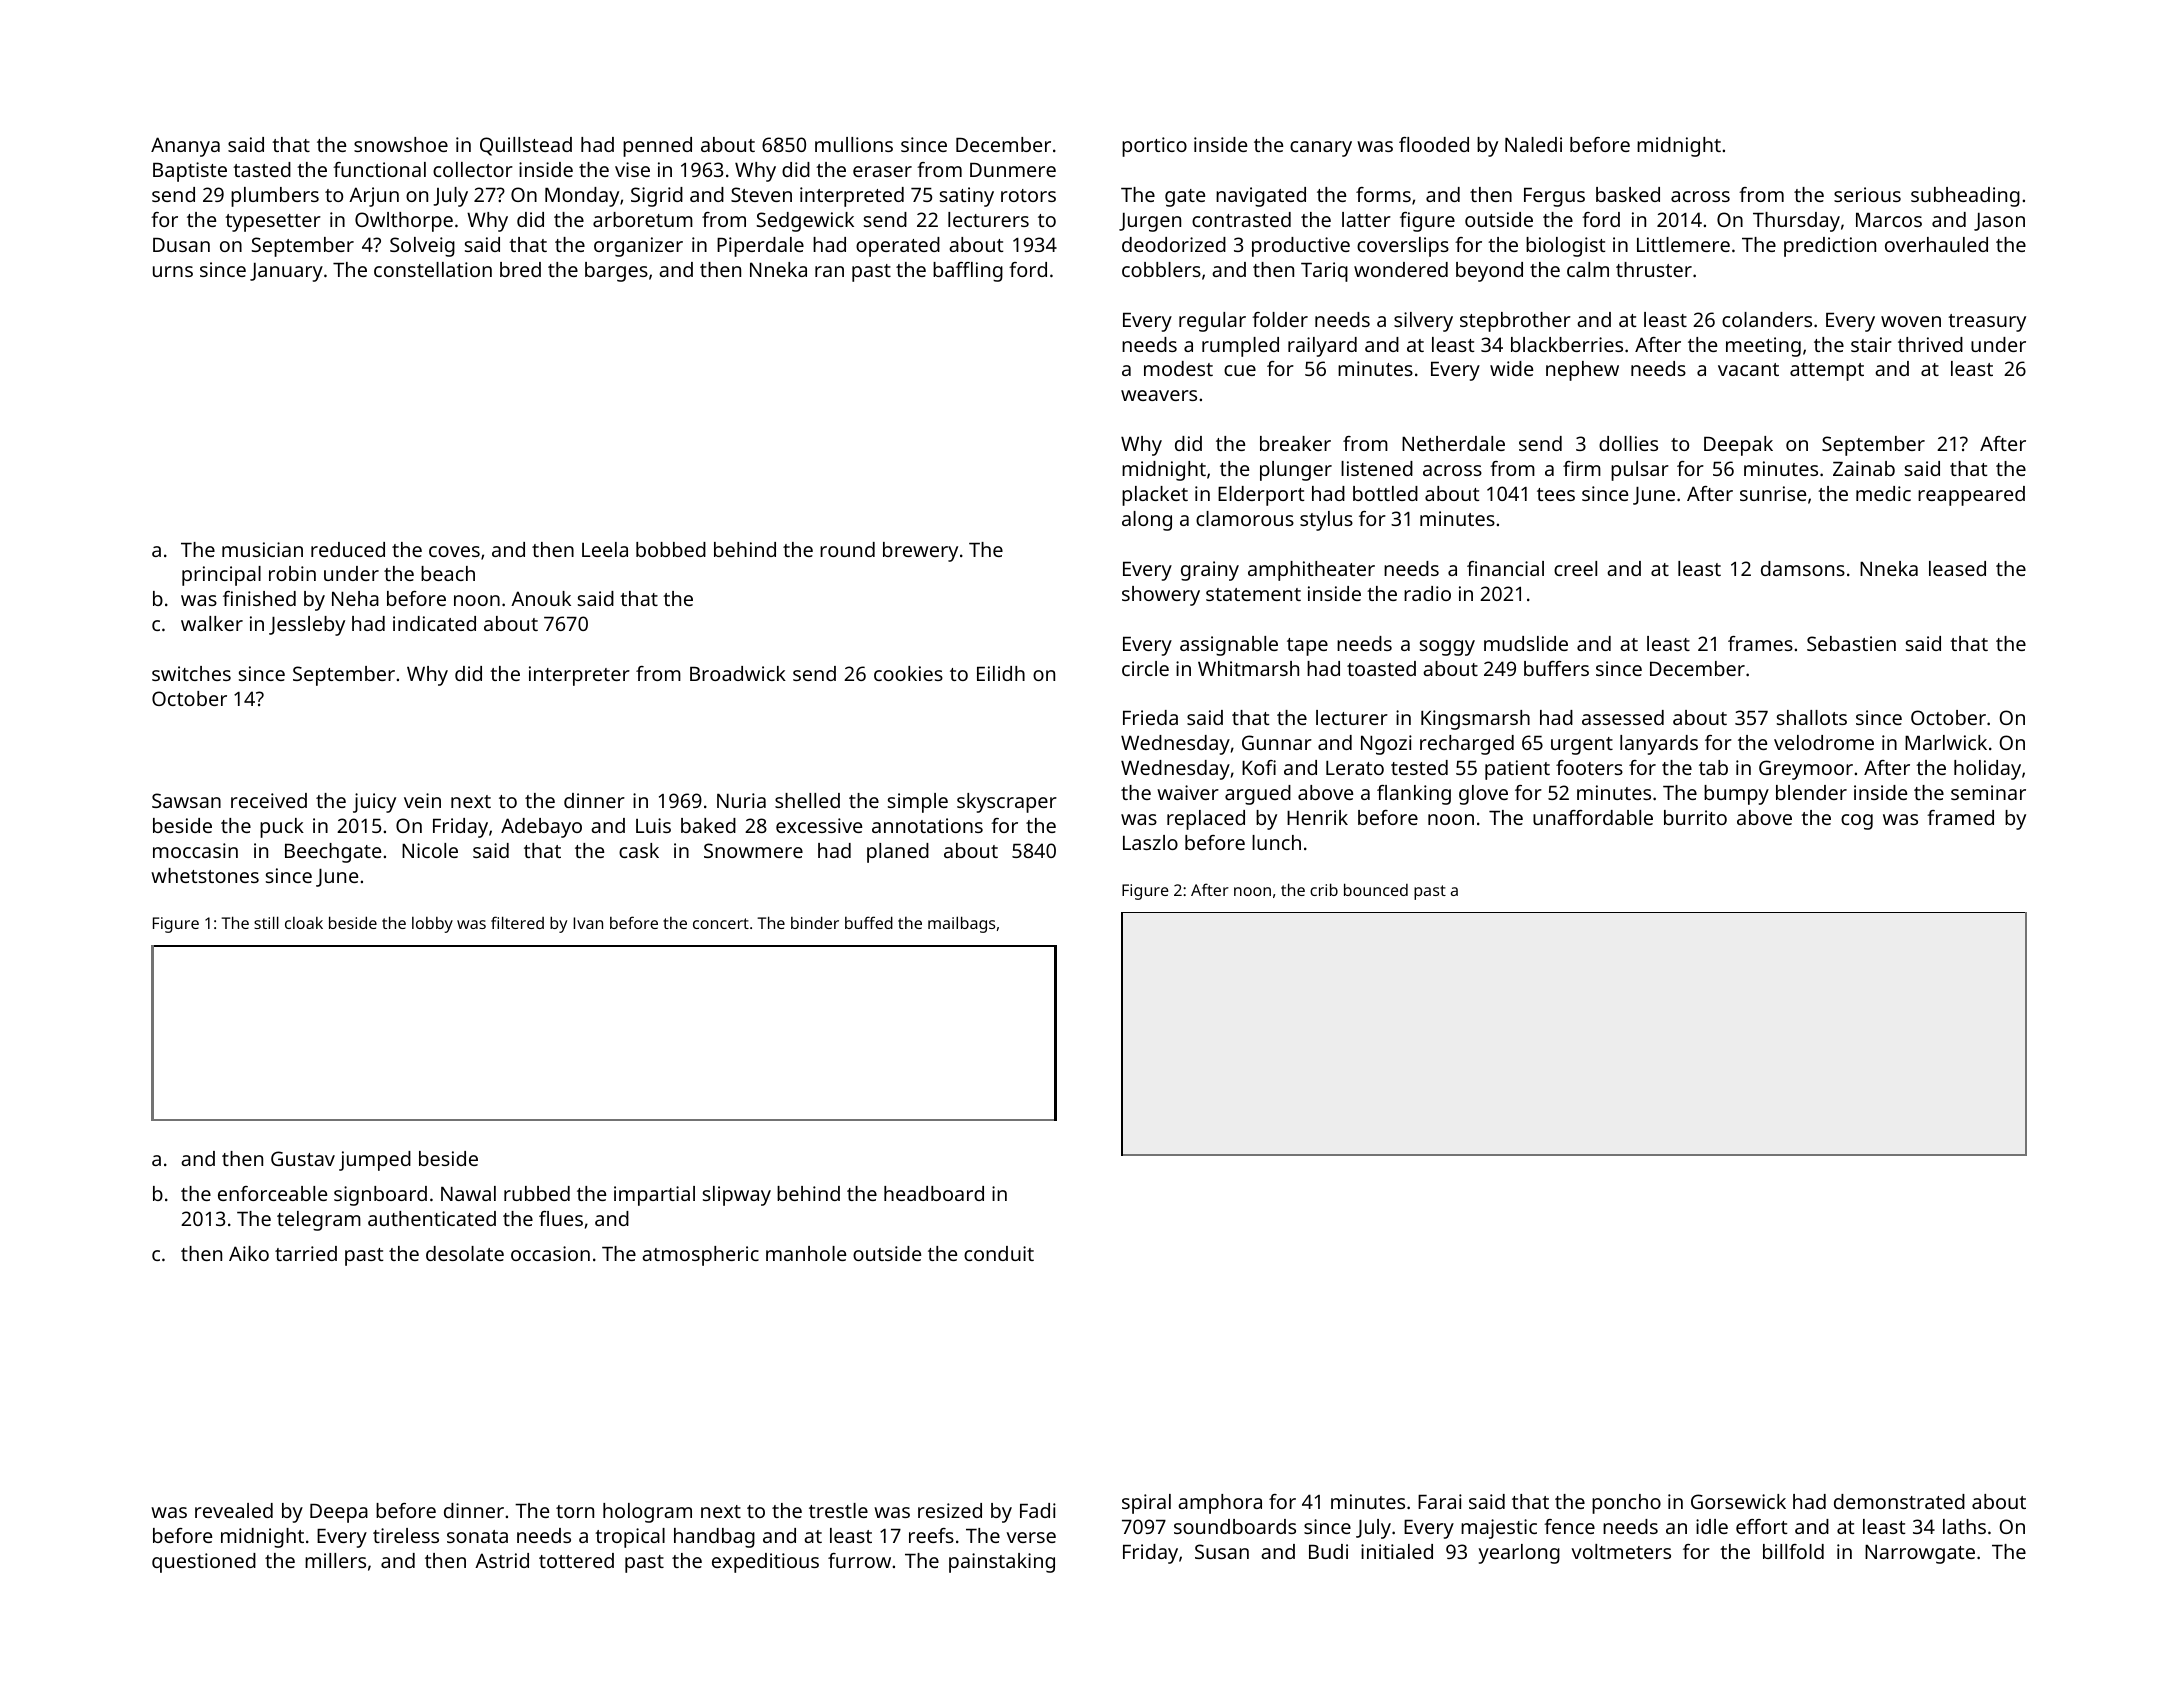  I want to click on Ananya, so click(185, 147).
